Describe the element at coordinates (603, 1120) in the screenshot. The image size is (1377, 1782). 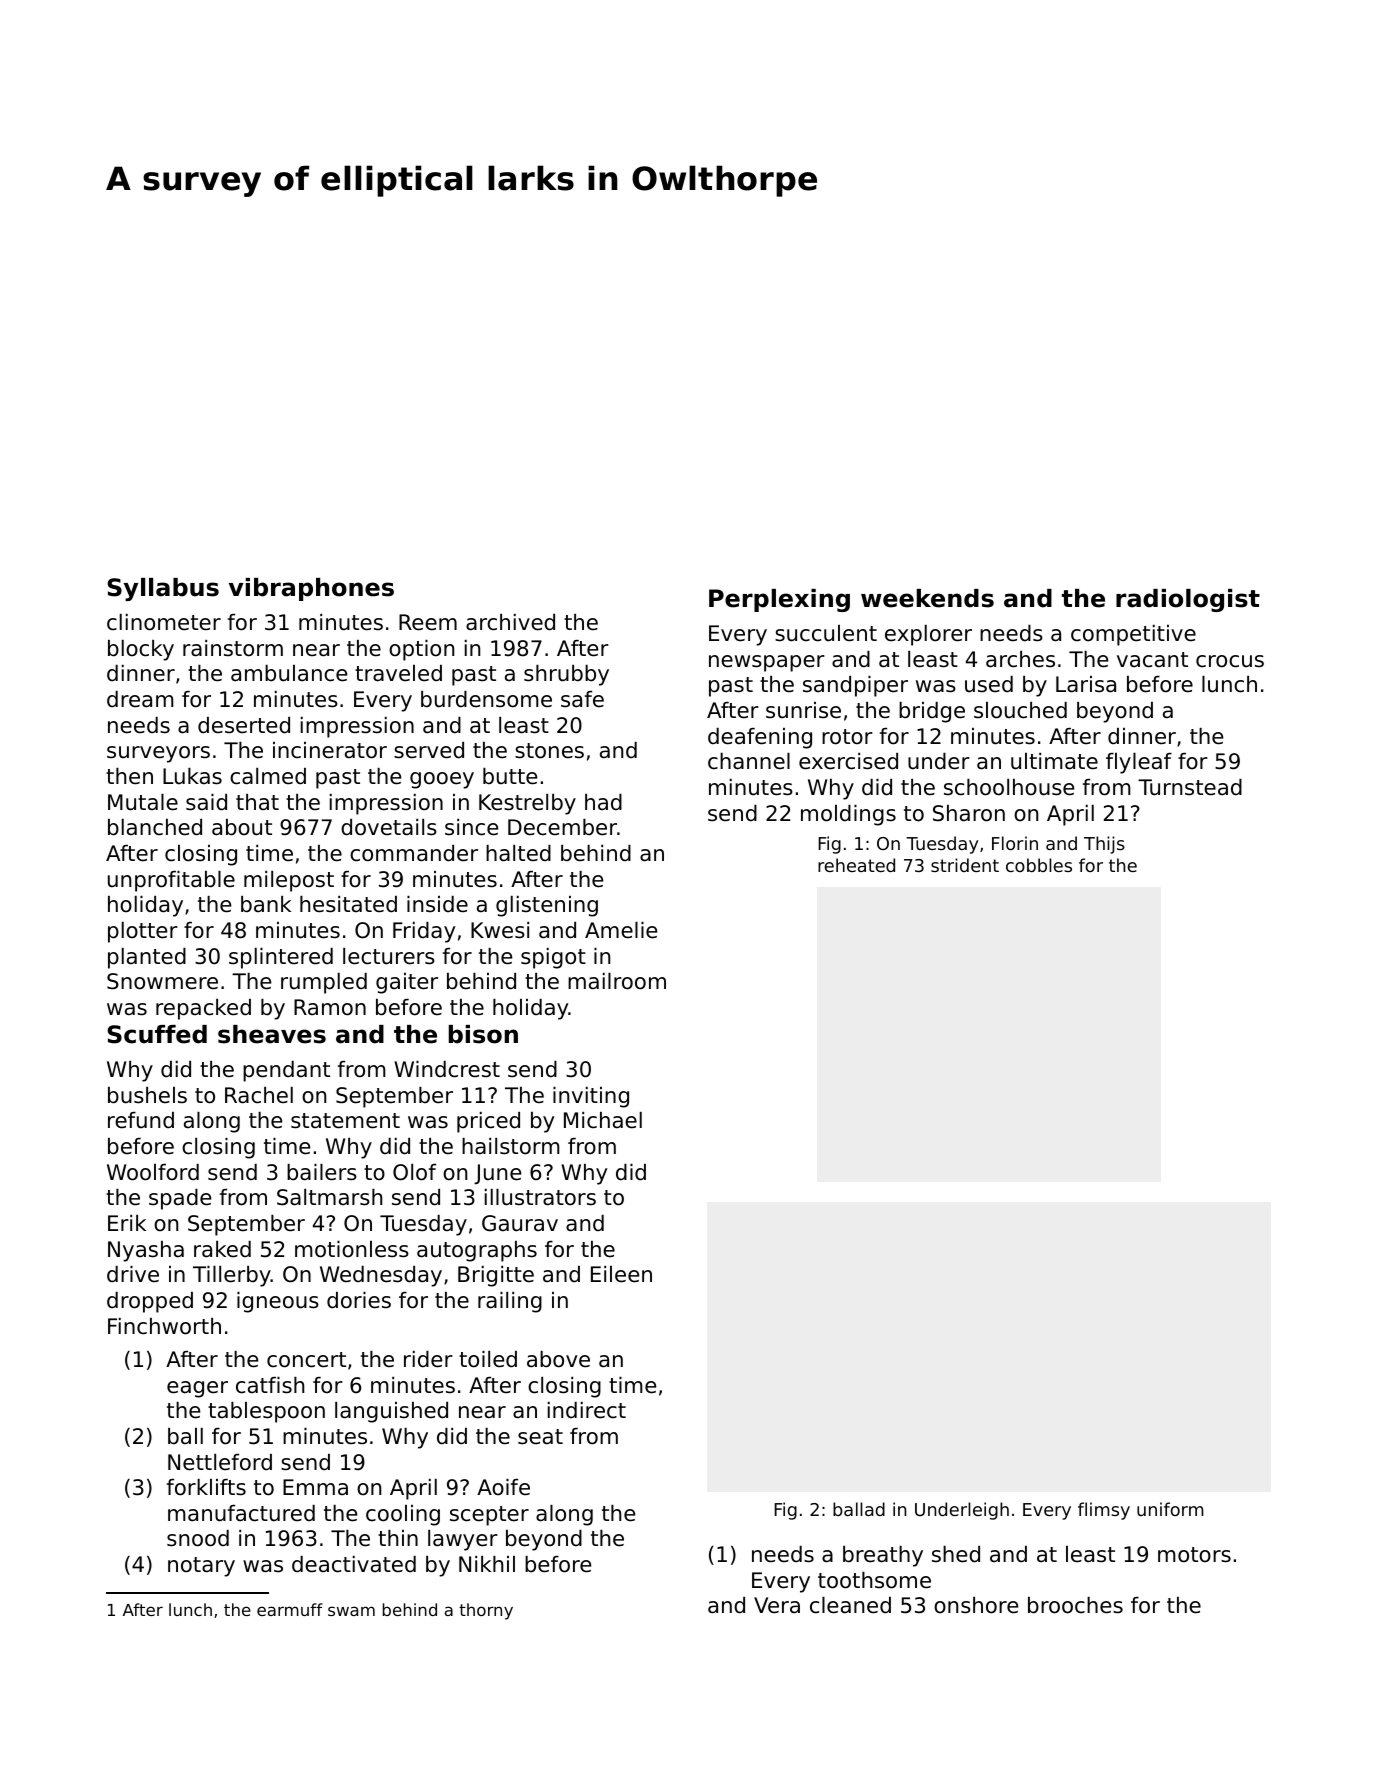
I see `Michael` at that location.
